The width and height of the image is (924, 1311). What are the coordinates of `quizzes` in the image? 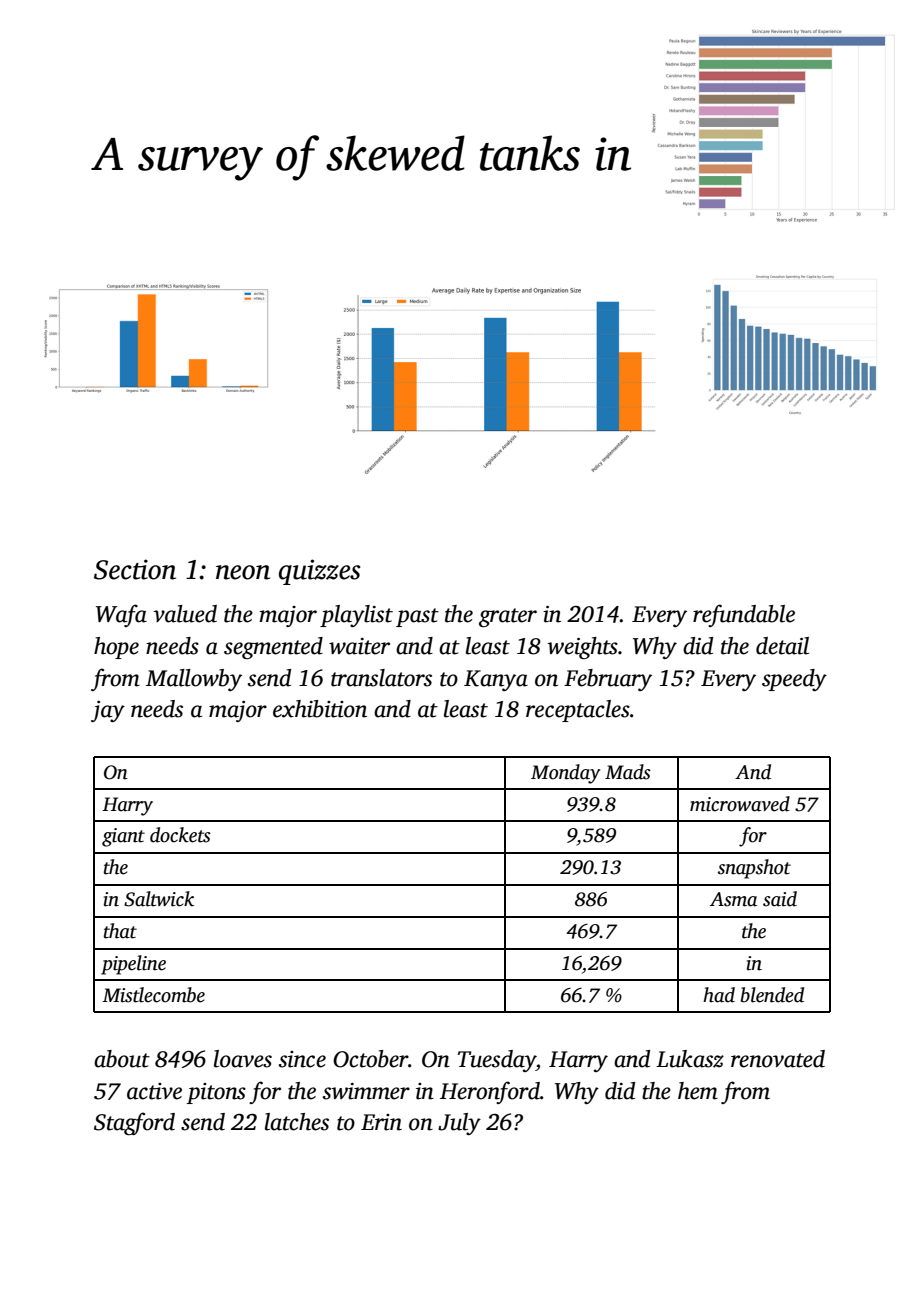 It's located at (319, 572).
